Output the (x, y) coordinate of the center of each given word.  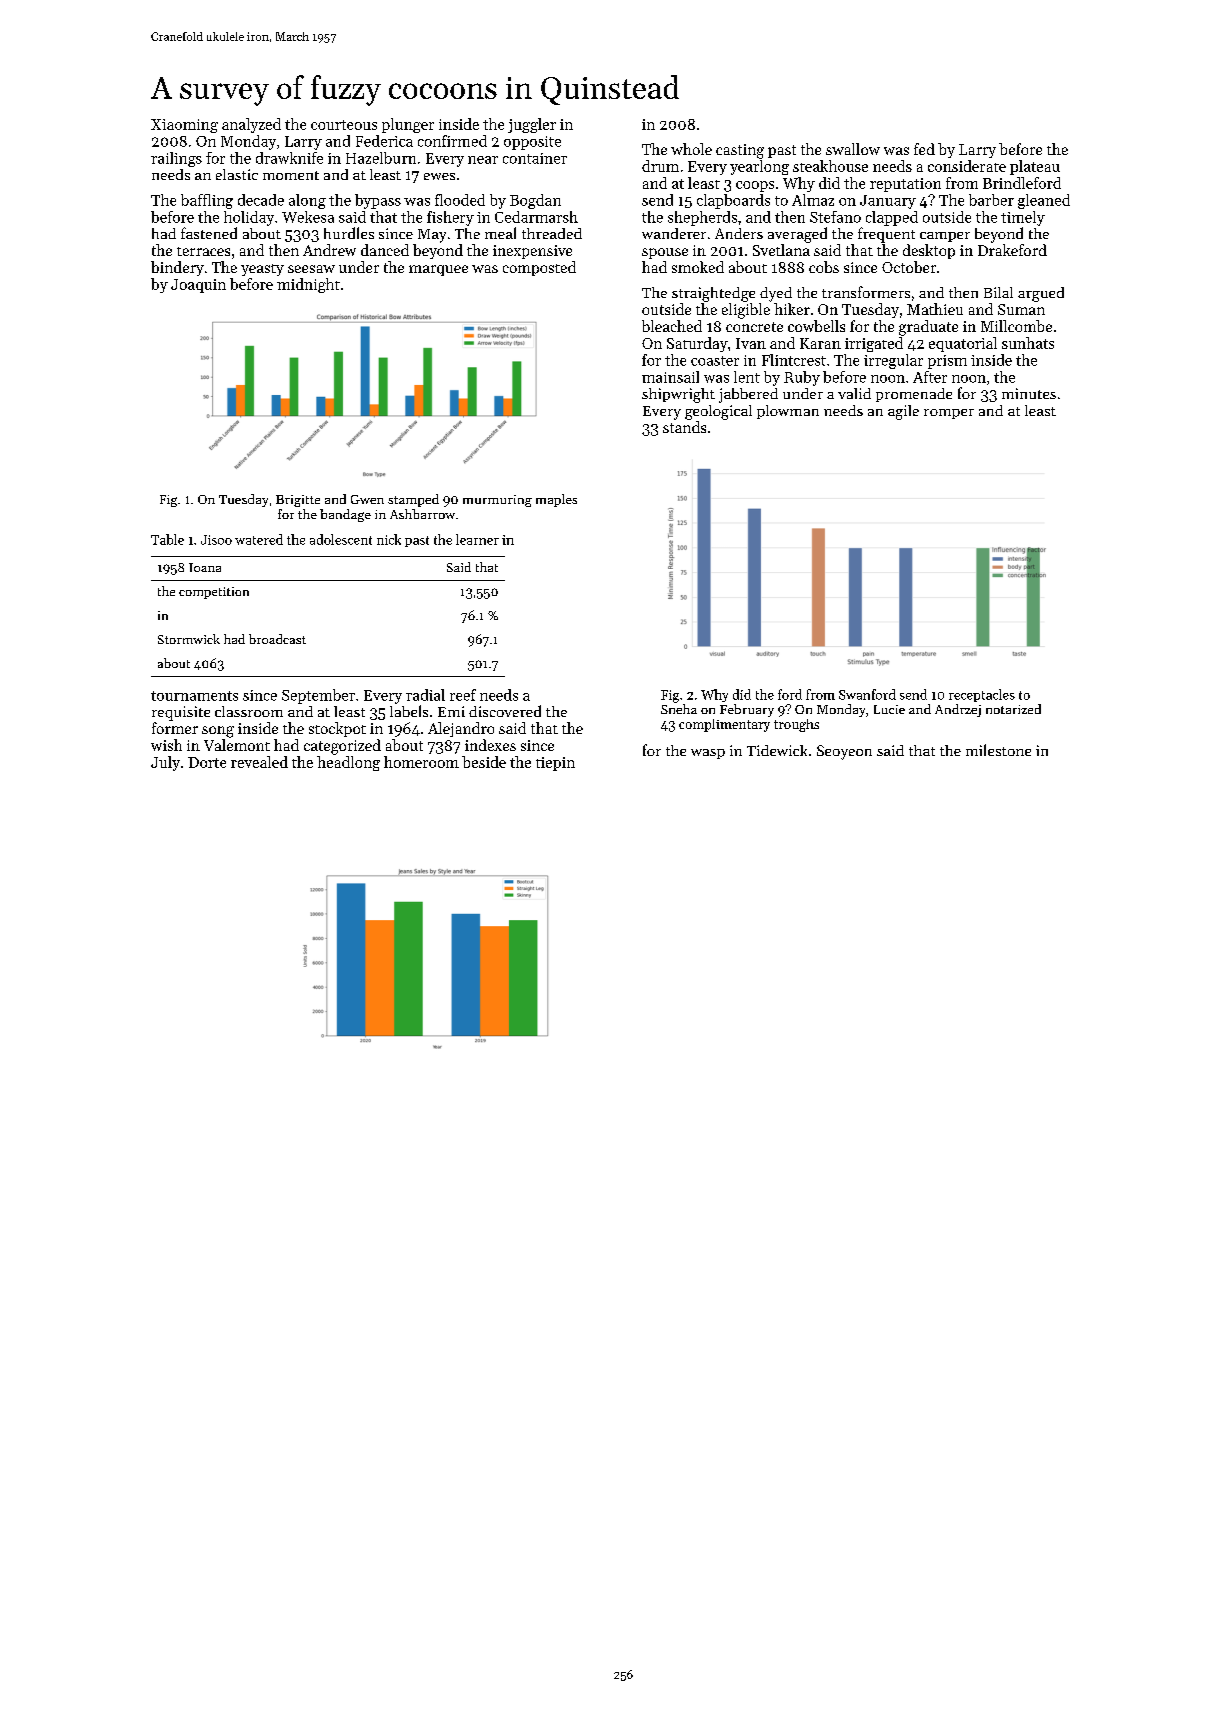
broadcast (277, 639)
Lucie (889, 709)
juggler (532, 125)
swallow (853, 149)
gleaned (1044, 201)
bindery (177, 268)
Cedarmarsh (536, 217)
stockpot (337, 729)
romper (949, 414)
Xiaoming (184, 126)
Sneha (679, 709)
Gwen (367, 499)
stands (684, 427)
